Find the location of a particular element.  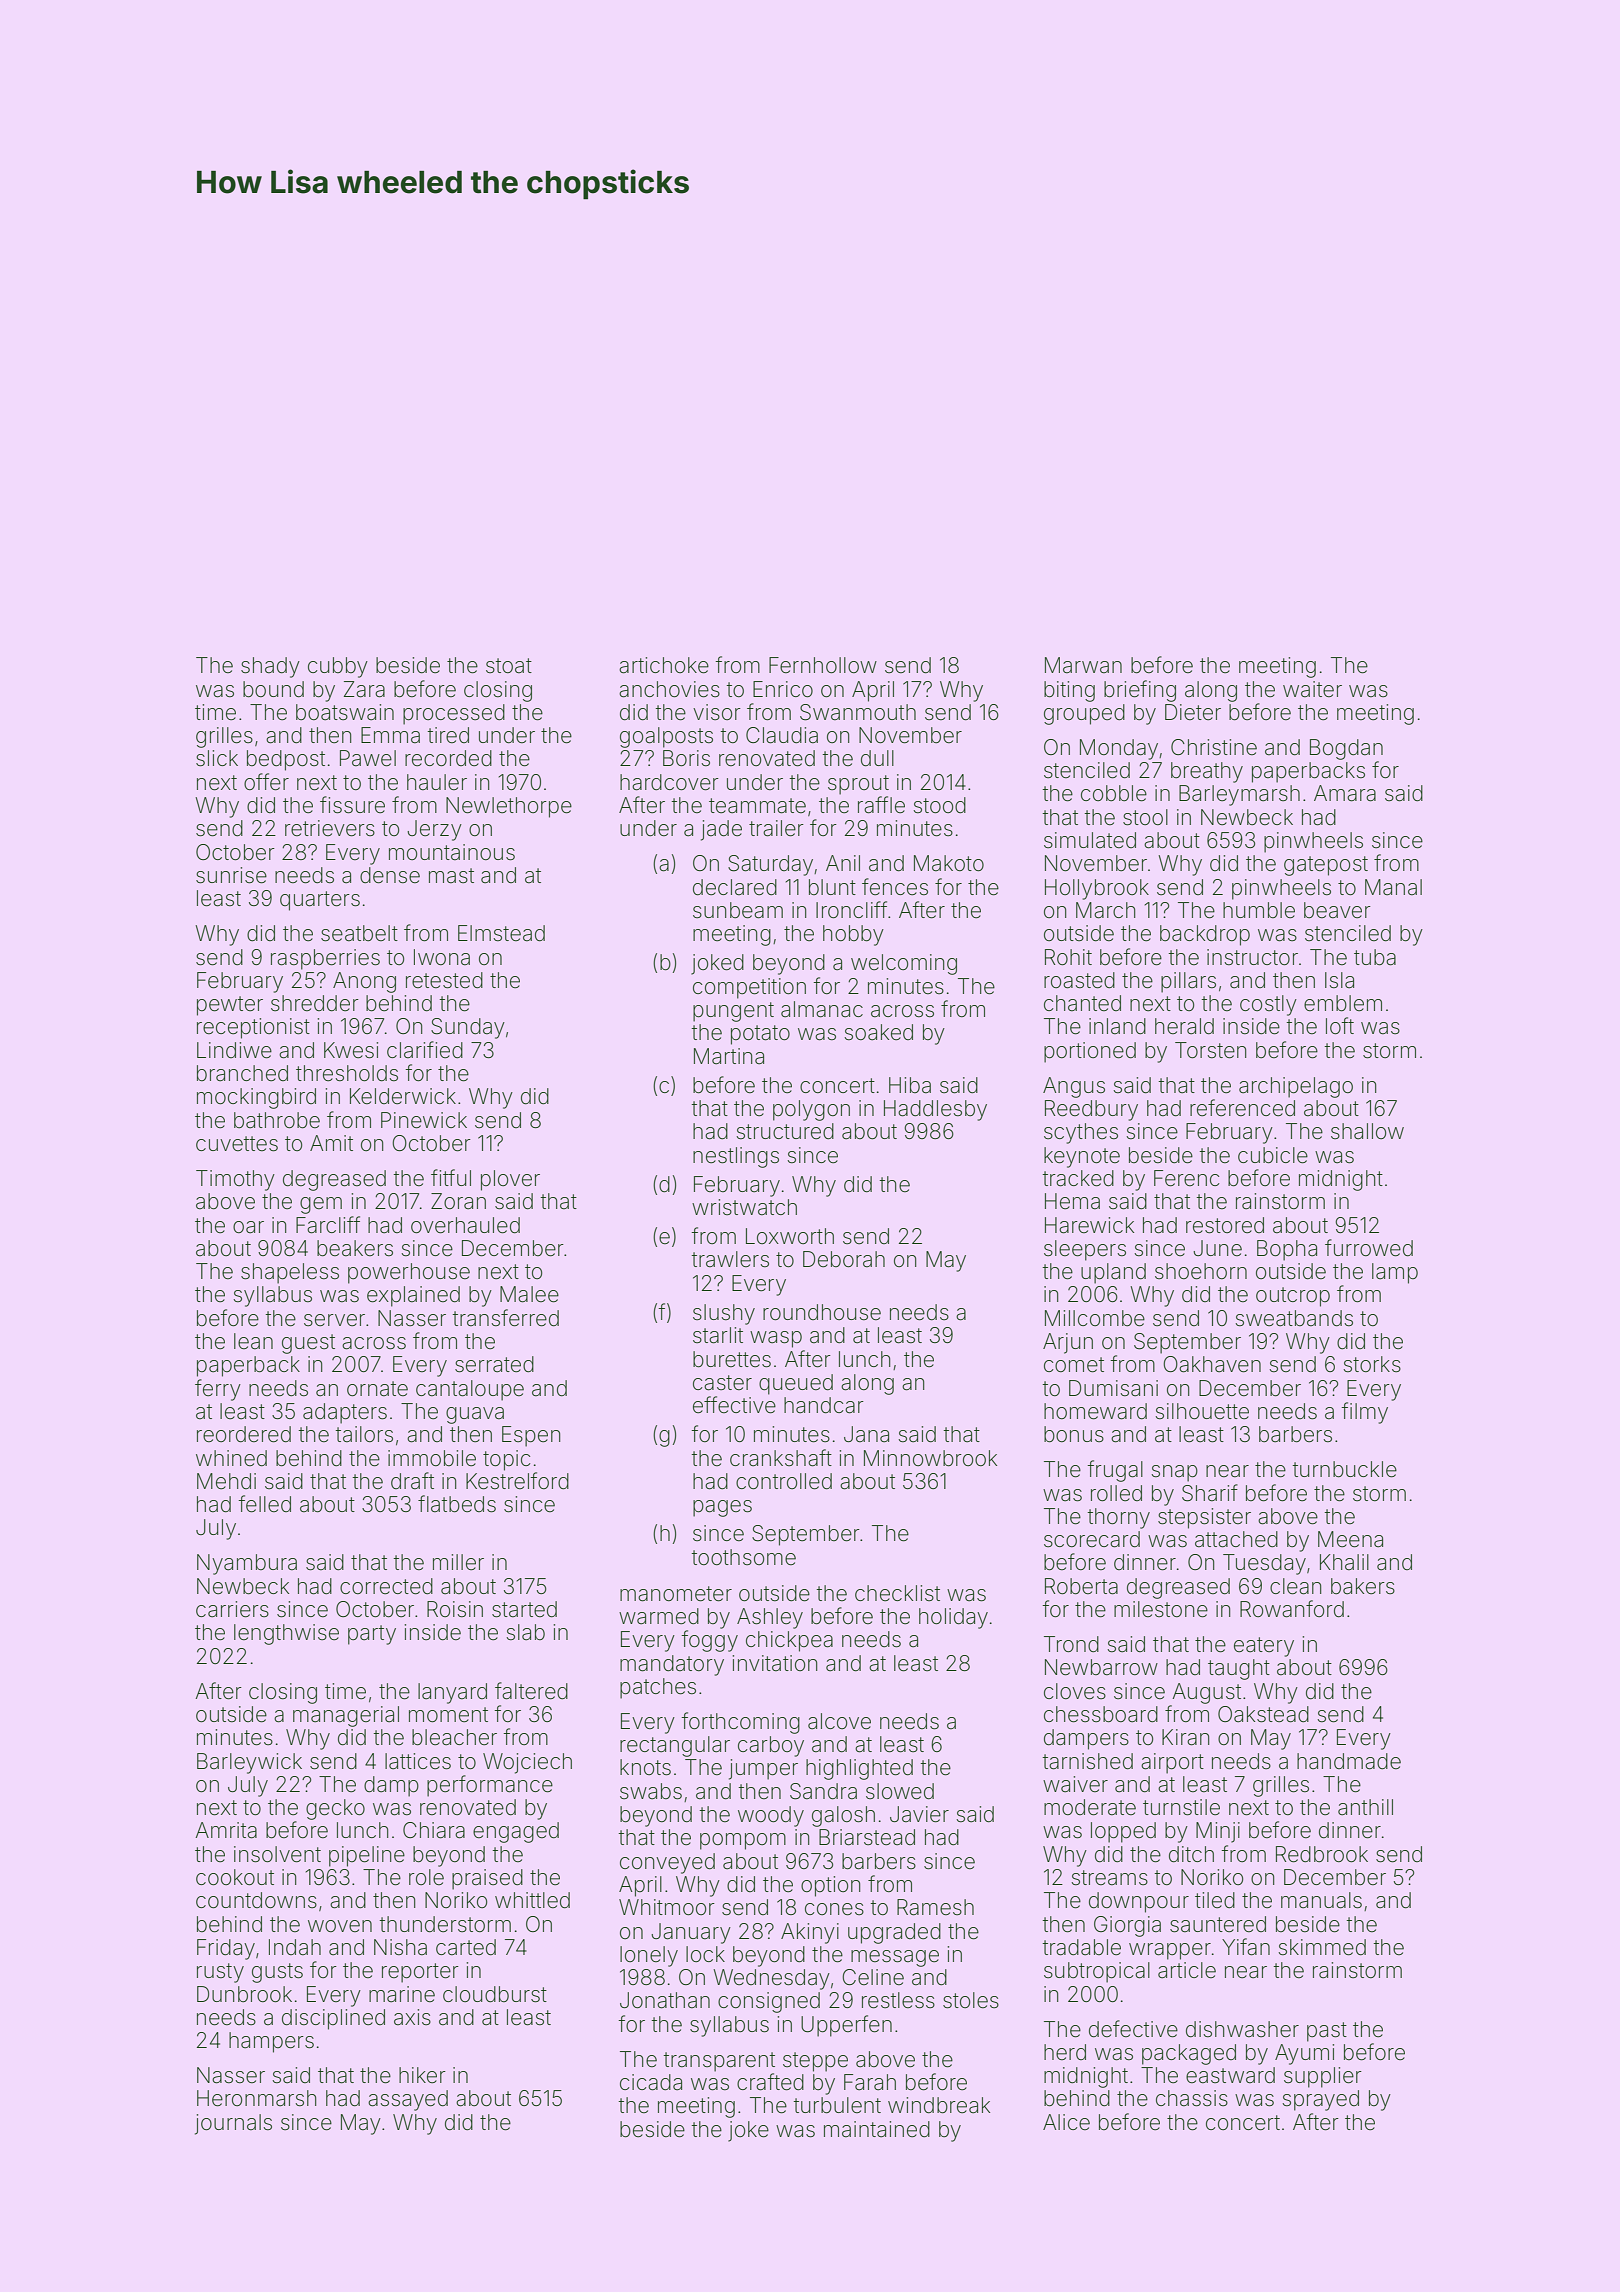

nestlings is located at coordinates (736, 1157).
